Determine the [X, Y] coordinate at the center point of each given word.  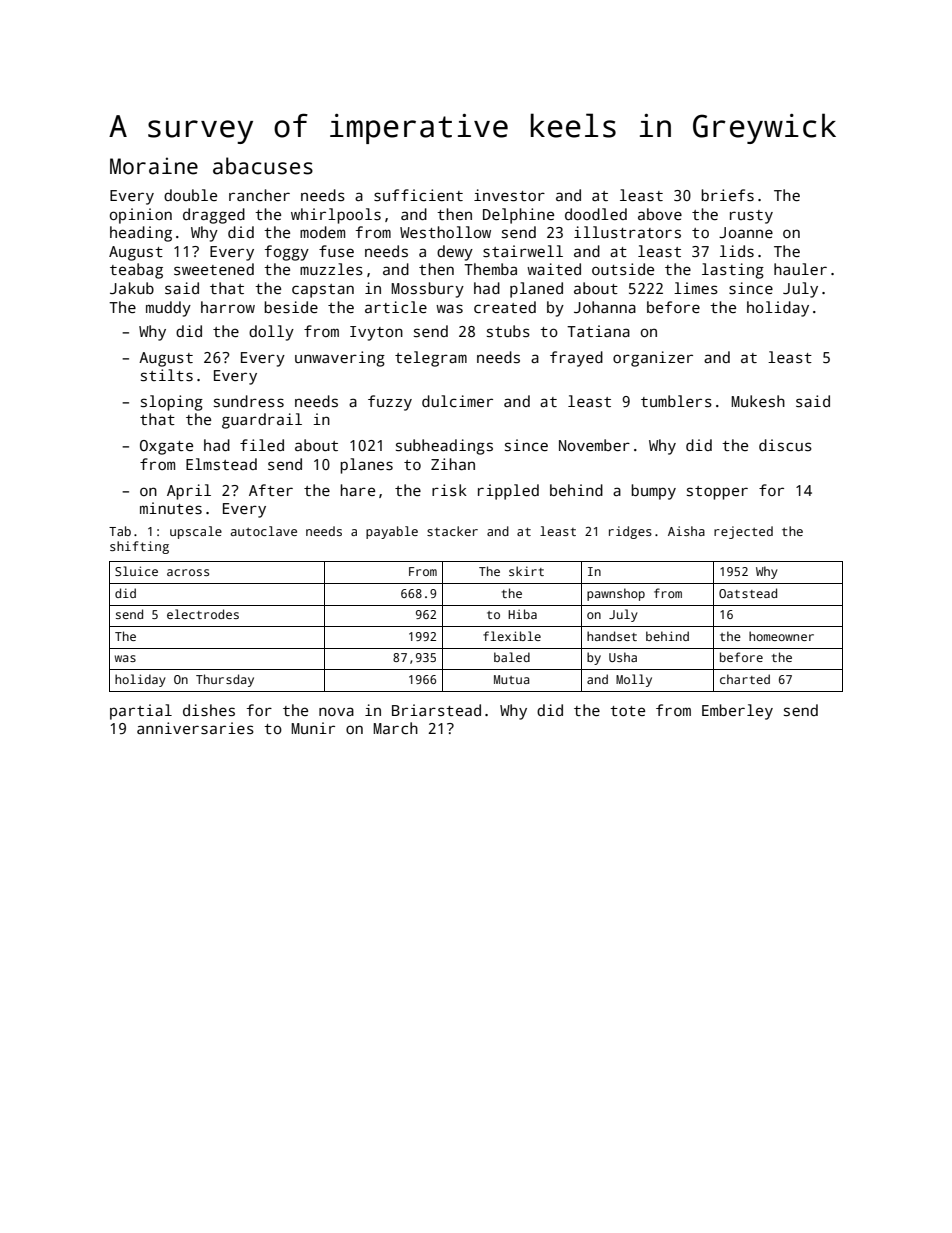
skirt [526, 571]
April [189, 492]
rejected [743, 532]
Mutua [512, 679]
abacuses [263, 166]
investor [509, 195]
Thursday [225, 680]
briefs [727, 195]
